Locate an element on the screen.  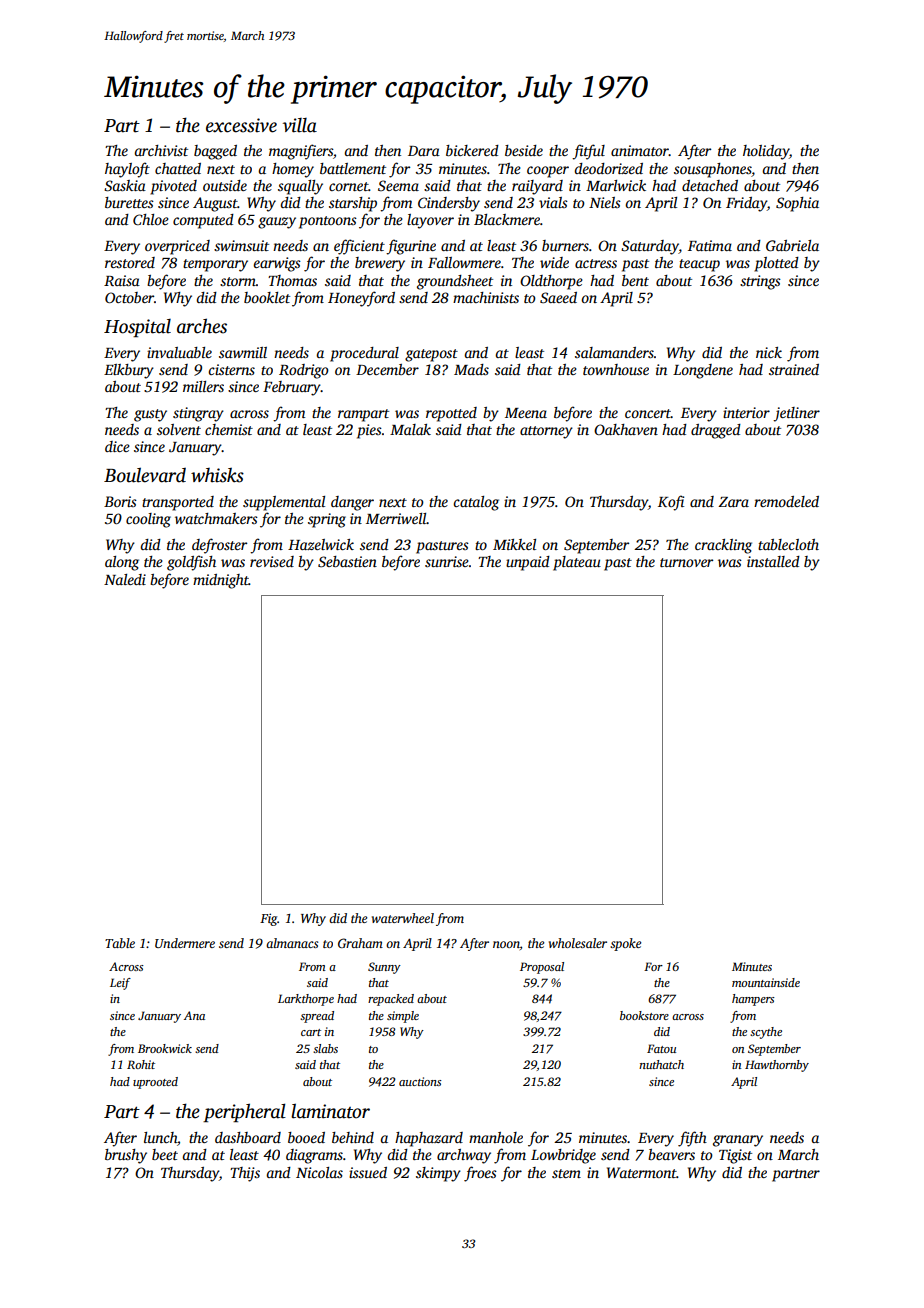
Sophia is located at coordinates (797, 204).
